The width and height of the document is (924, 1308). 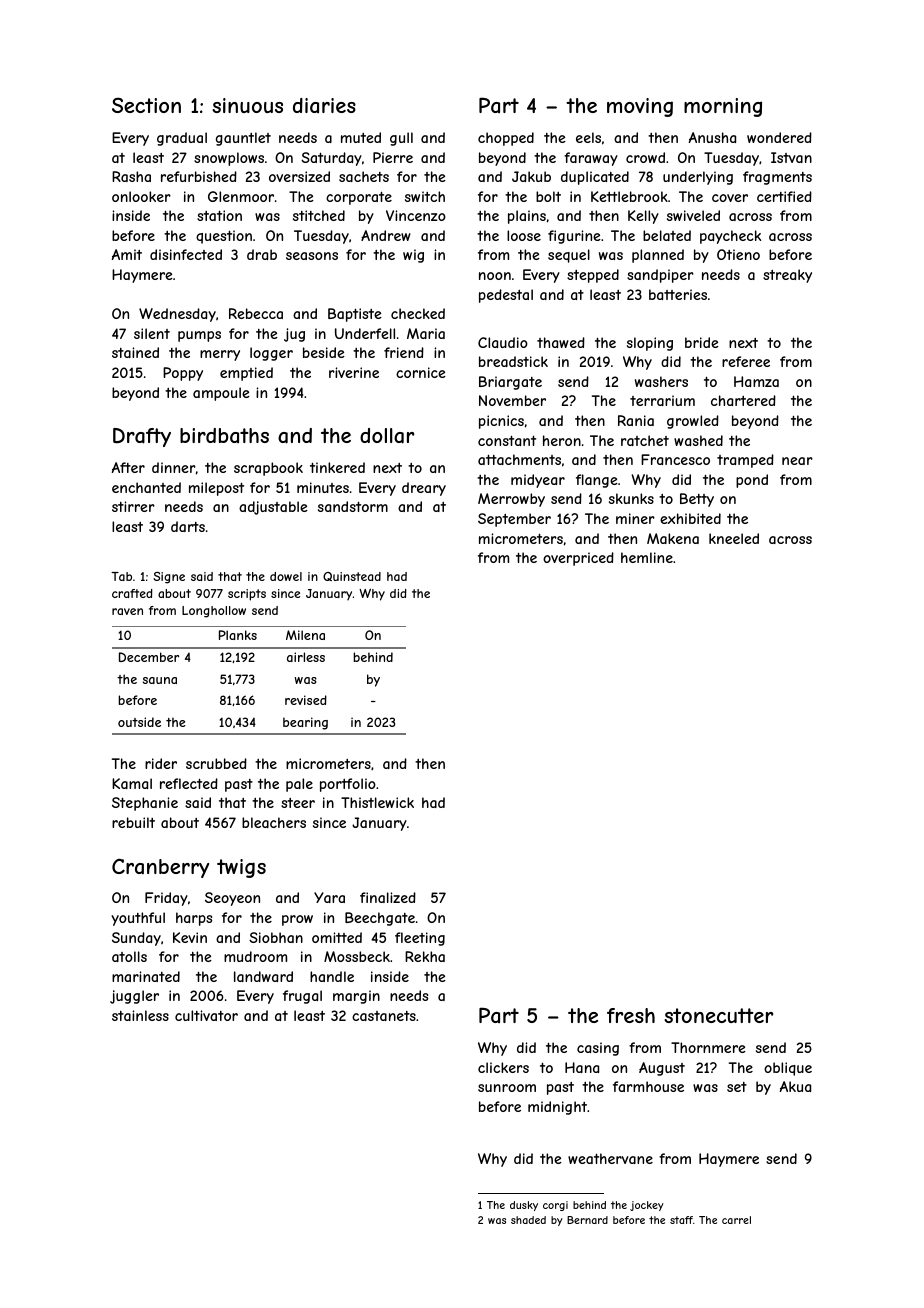 I want to click on sinuous, so click(x=247, y=105).
